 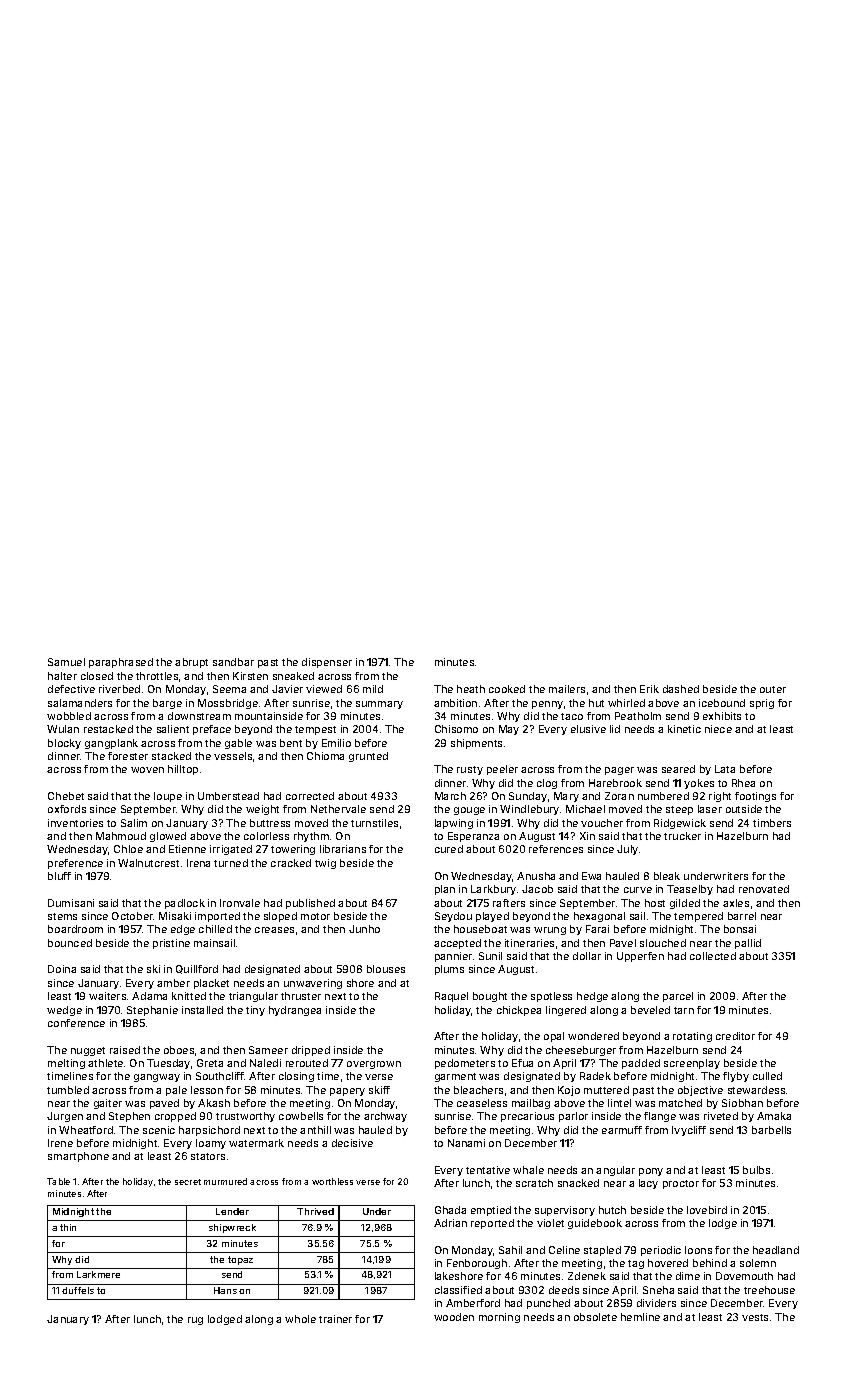 What do you see at coordinates (762, 704) in the document?
I see `sprig` at bounding box center [762, 704].
